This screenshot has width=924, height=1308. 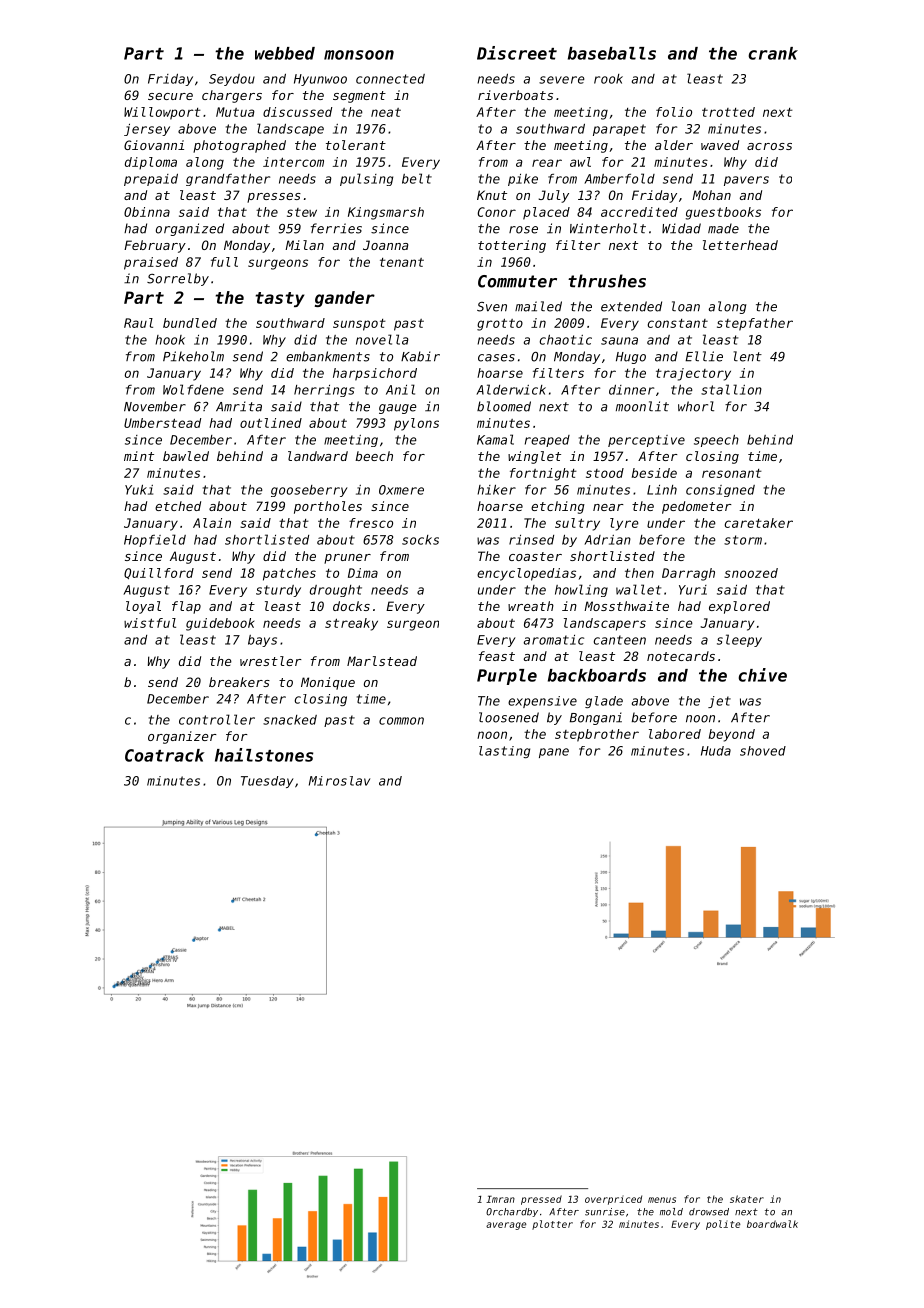 What do you see at coordinates (747, 1199) in the screenshot?
I see `skater` at bounding box center [747, 1199].
